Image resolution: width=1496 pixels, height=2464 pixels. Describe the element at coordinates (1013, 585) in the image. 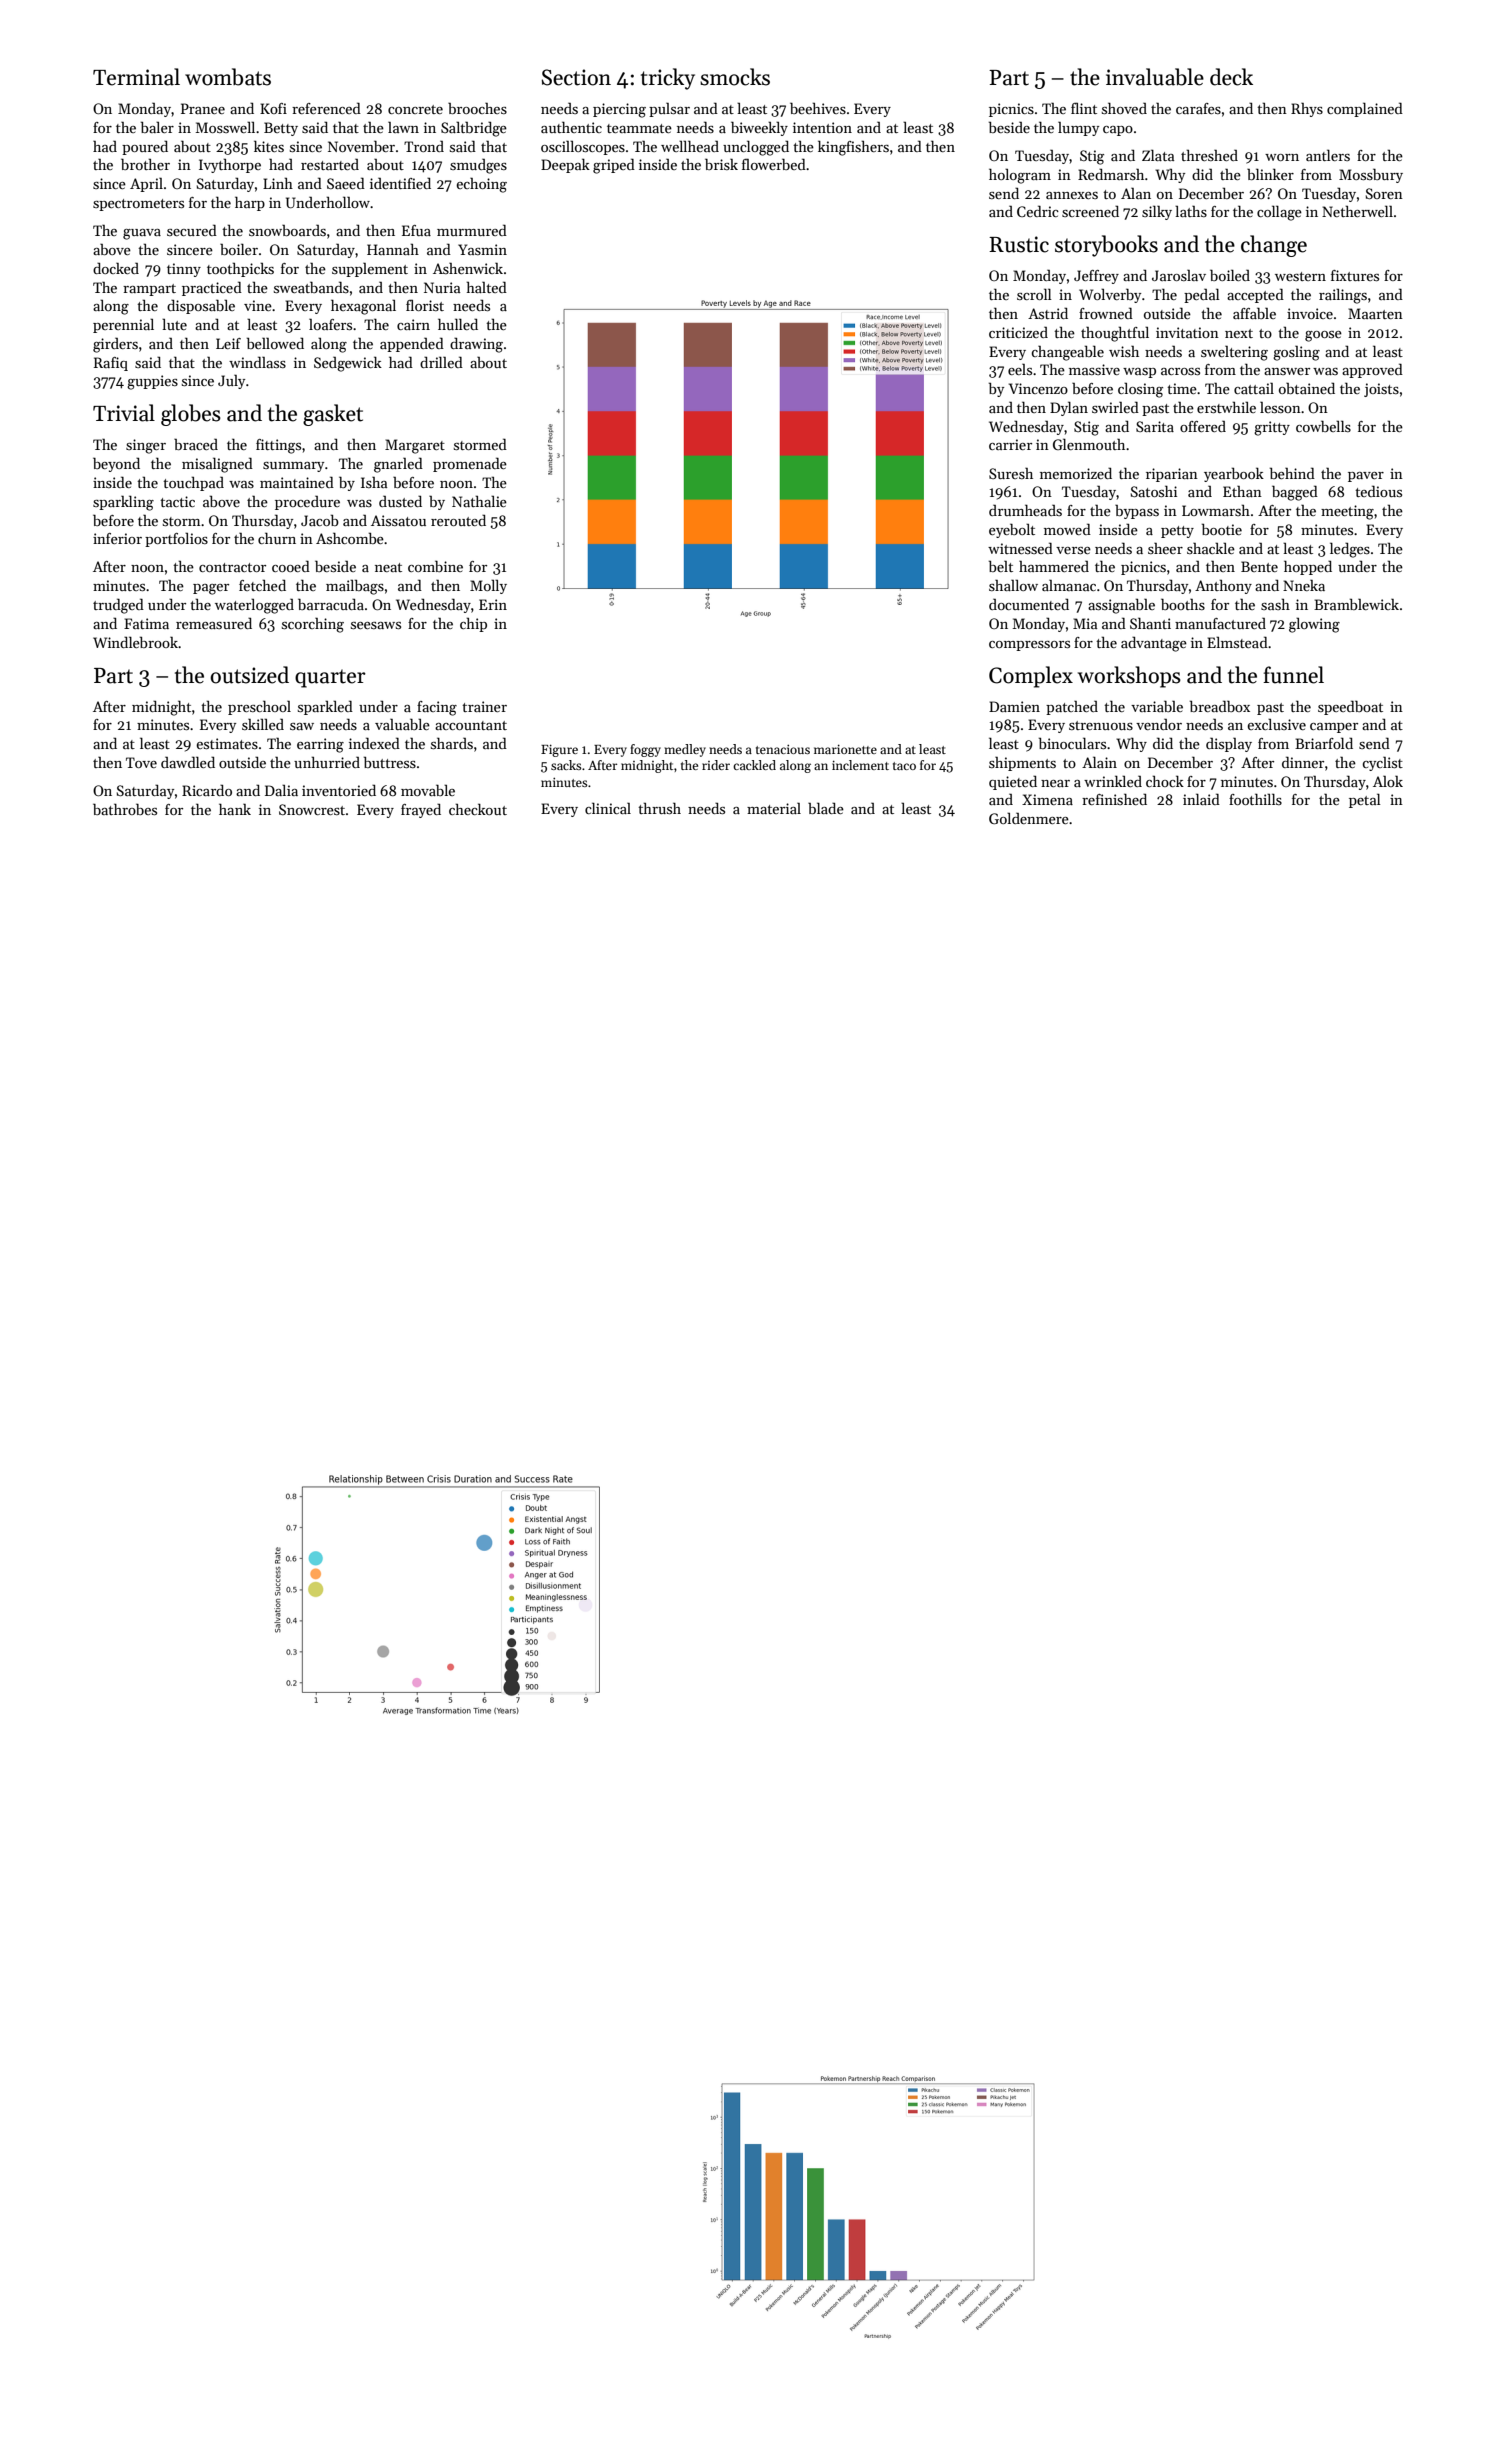

I see `shallow` at that location.
